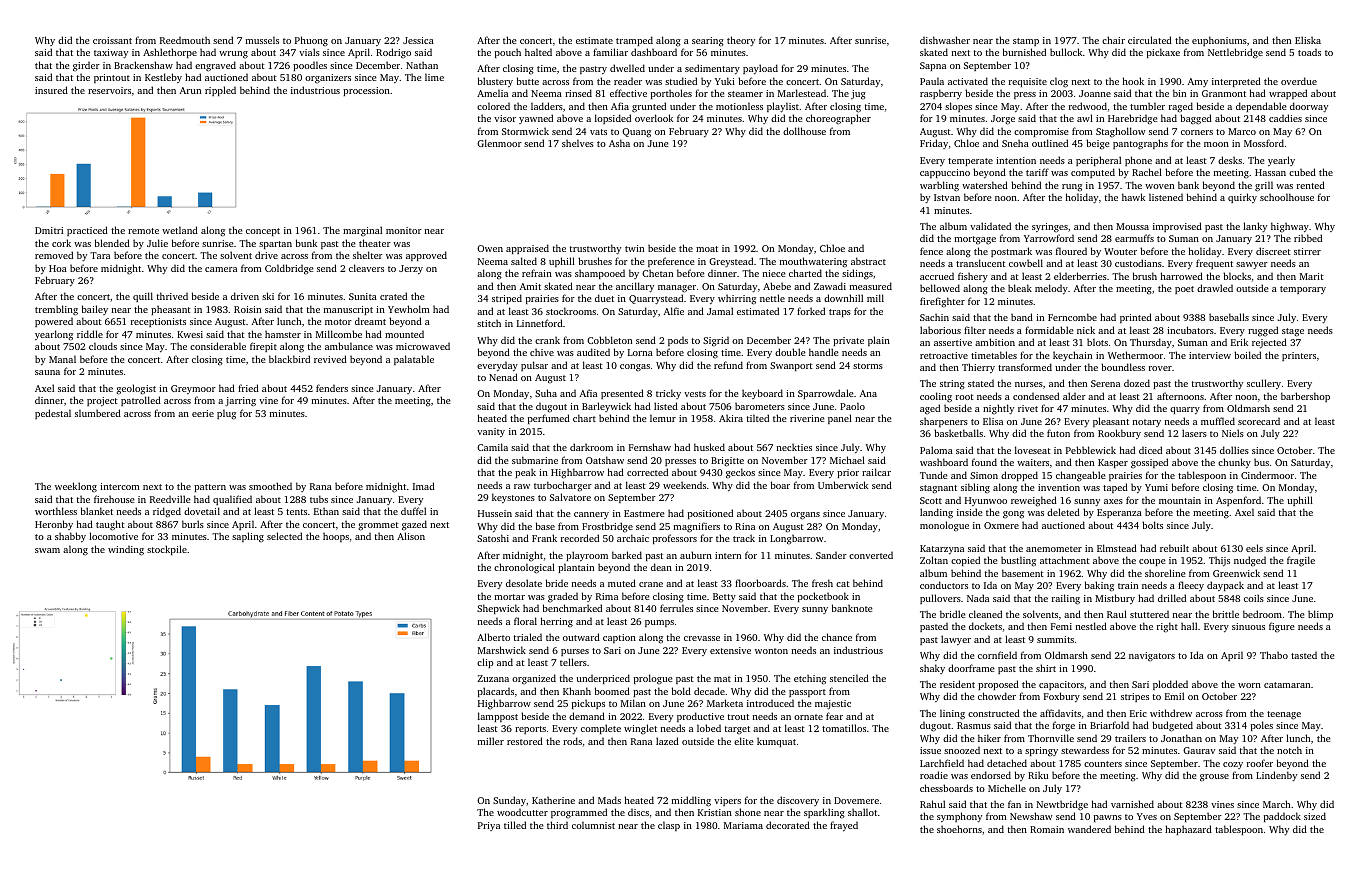 This screenshot has width=1372, height=887. I want to click on Thierry, so click(978, 368).
